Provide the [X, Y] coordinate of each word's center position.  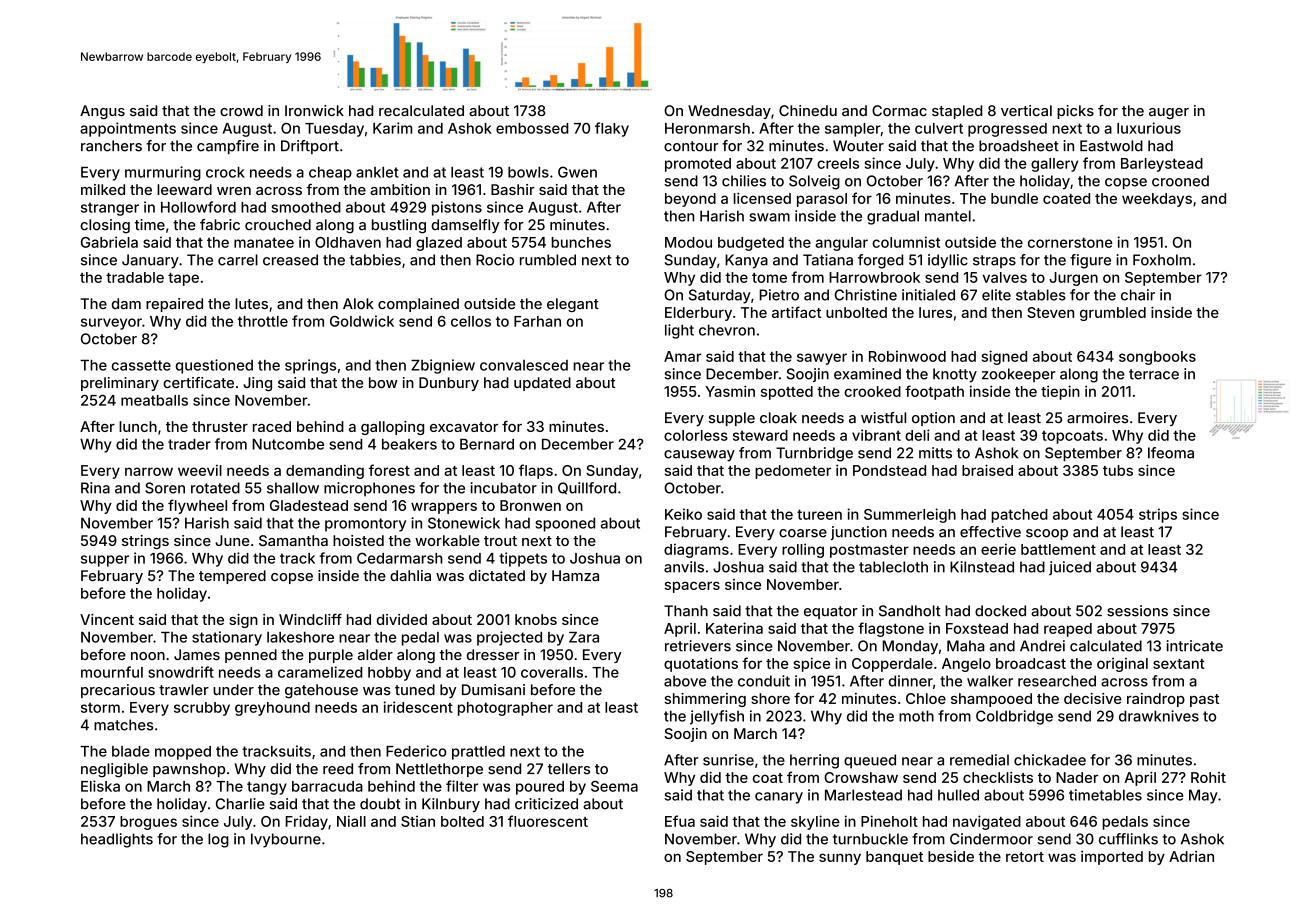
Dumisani [493, 690]
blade [131, 751]
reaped [1068, 630]
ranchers [111, 146]
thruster [220, 426]
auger [1169, 113]
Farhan [537, 321]
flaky [612, 129]
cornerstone [1070, 242]
